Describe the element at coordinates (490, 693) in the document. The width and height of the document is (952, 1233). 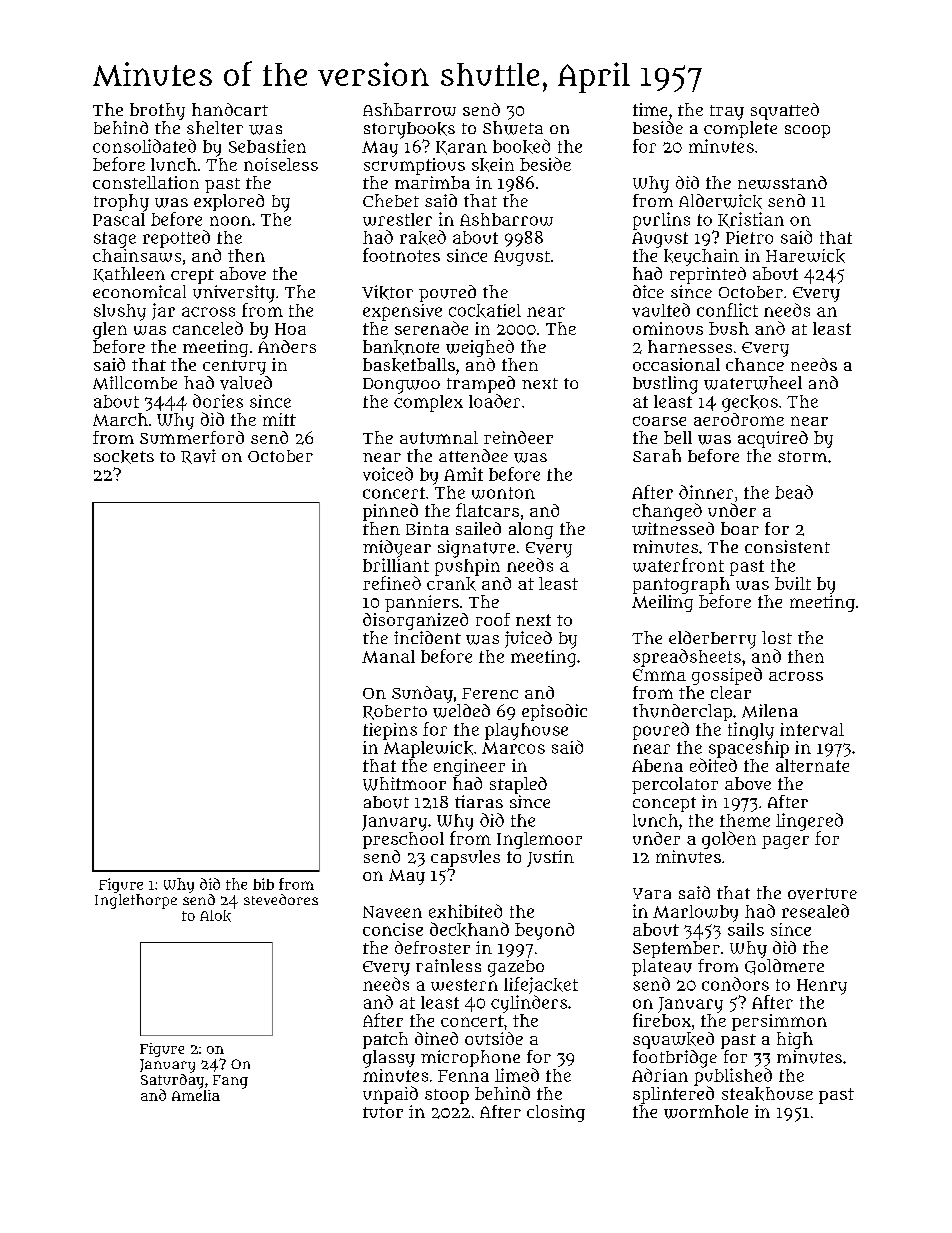
I see `Ferenc` at that location.
